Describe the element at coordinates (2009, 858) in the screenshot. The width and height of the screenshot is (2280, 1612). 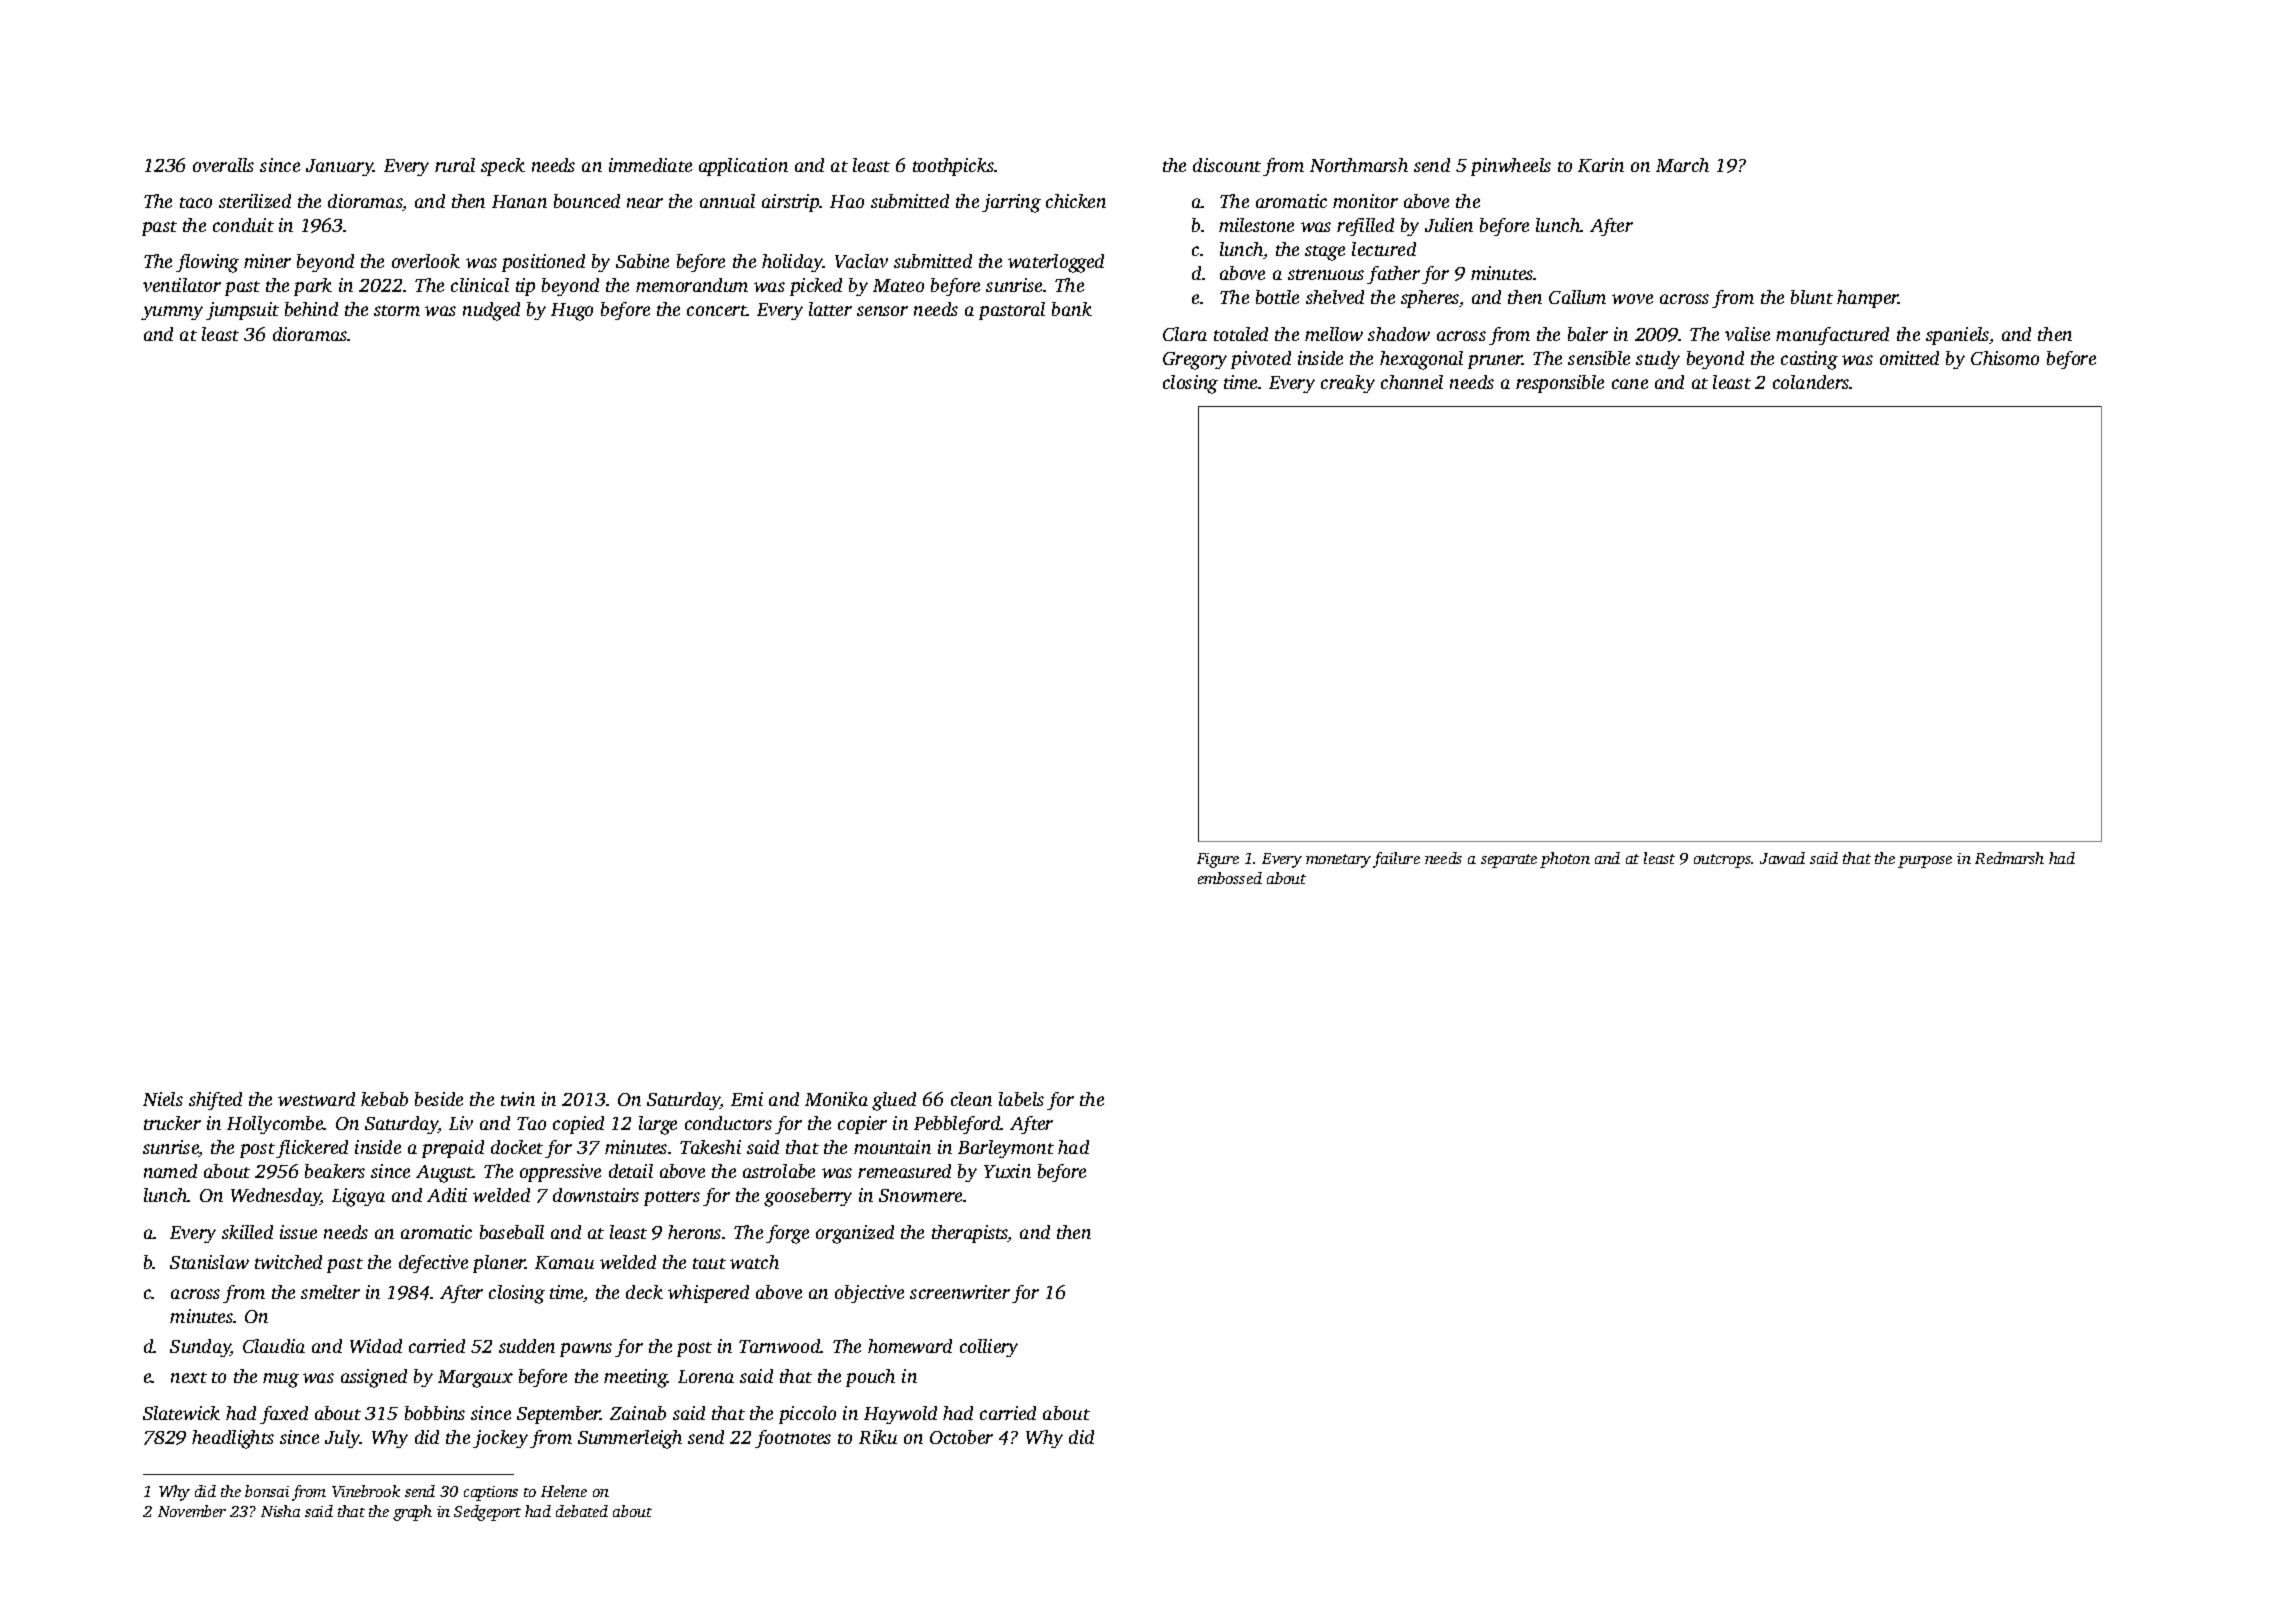
I see `Redmarsh` at that location.
